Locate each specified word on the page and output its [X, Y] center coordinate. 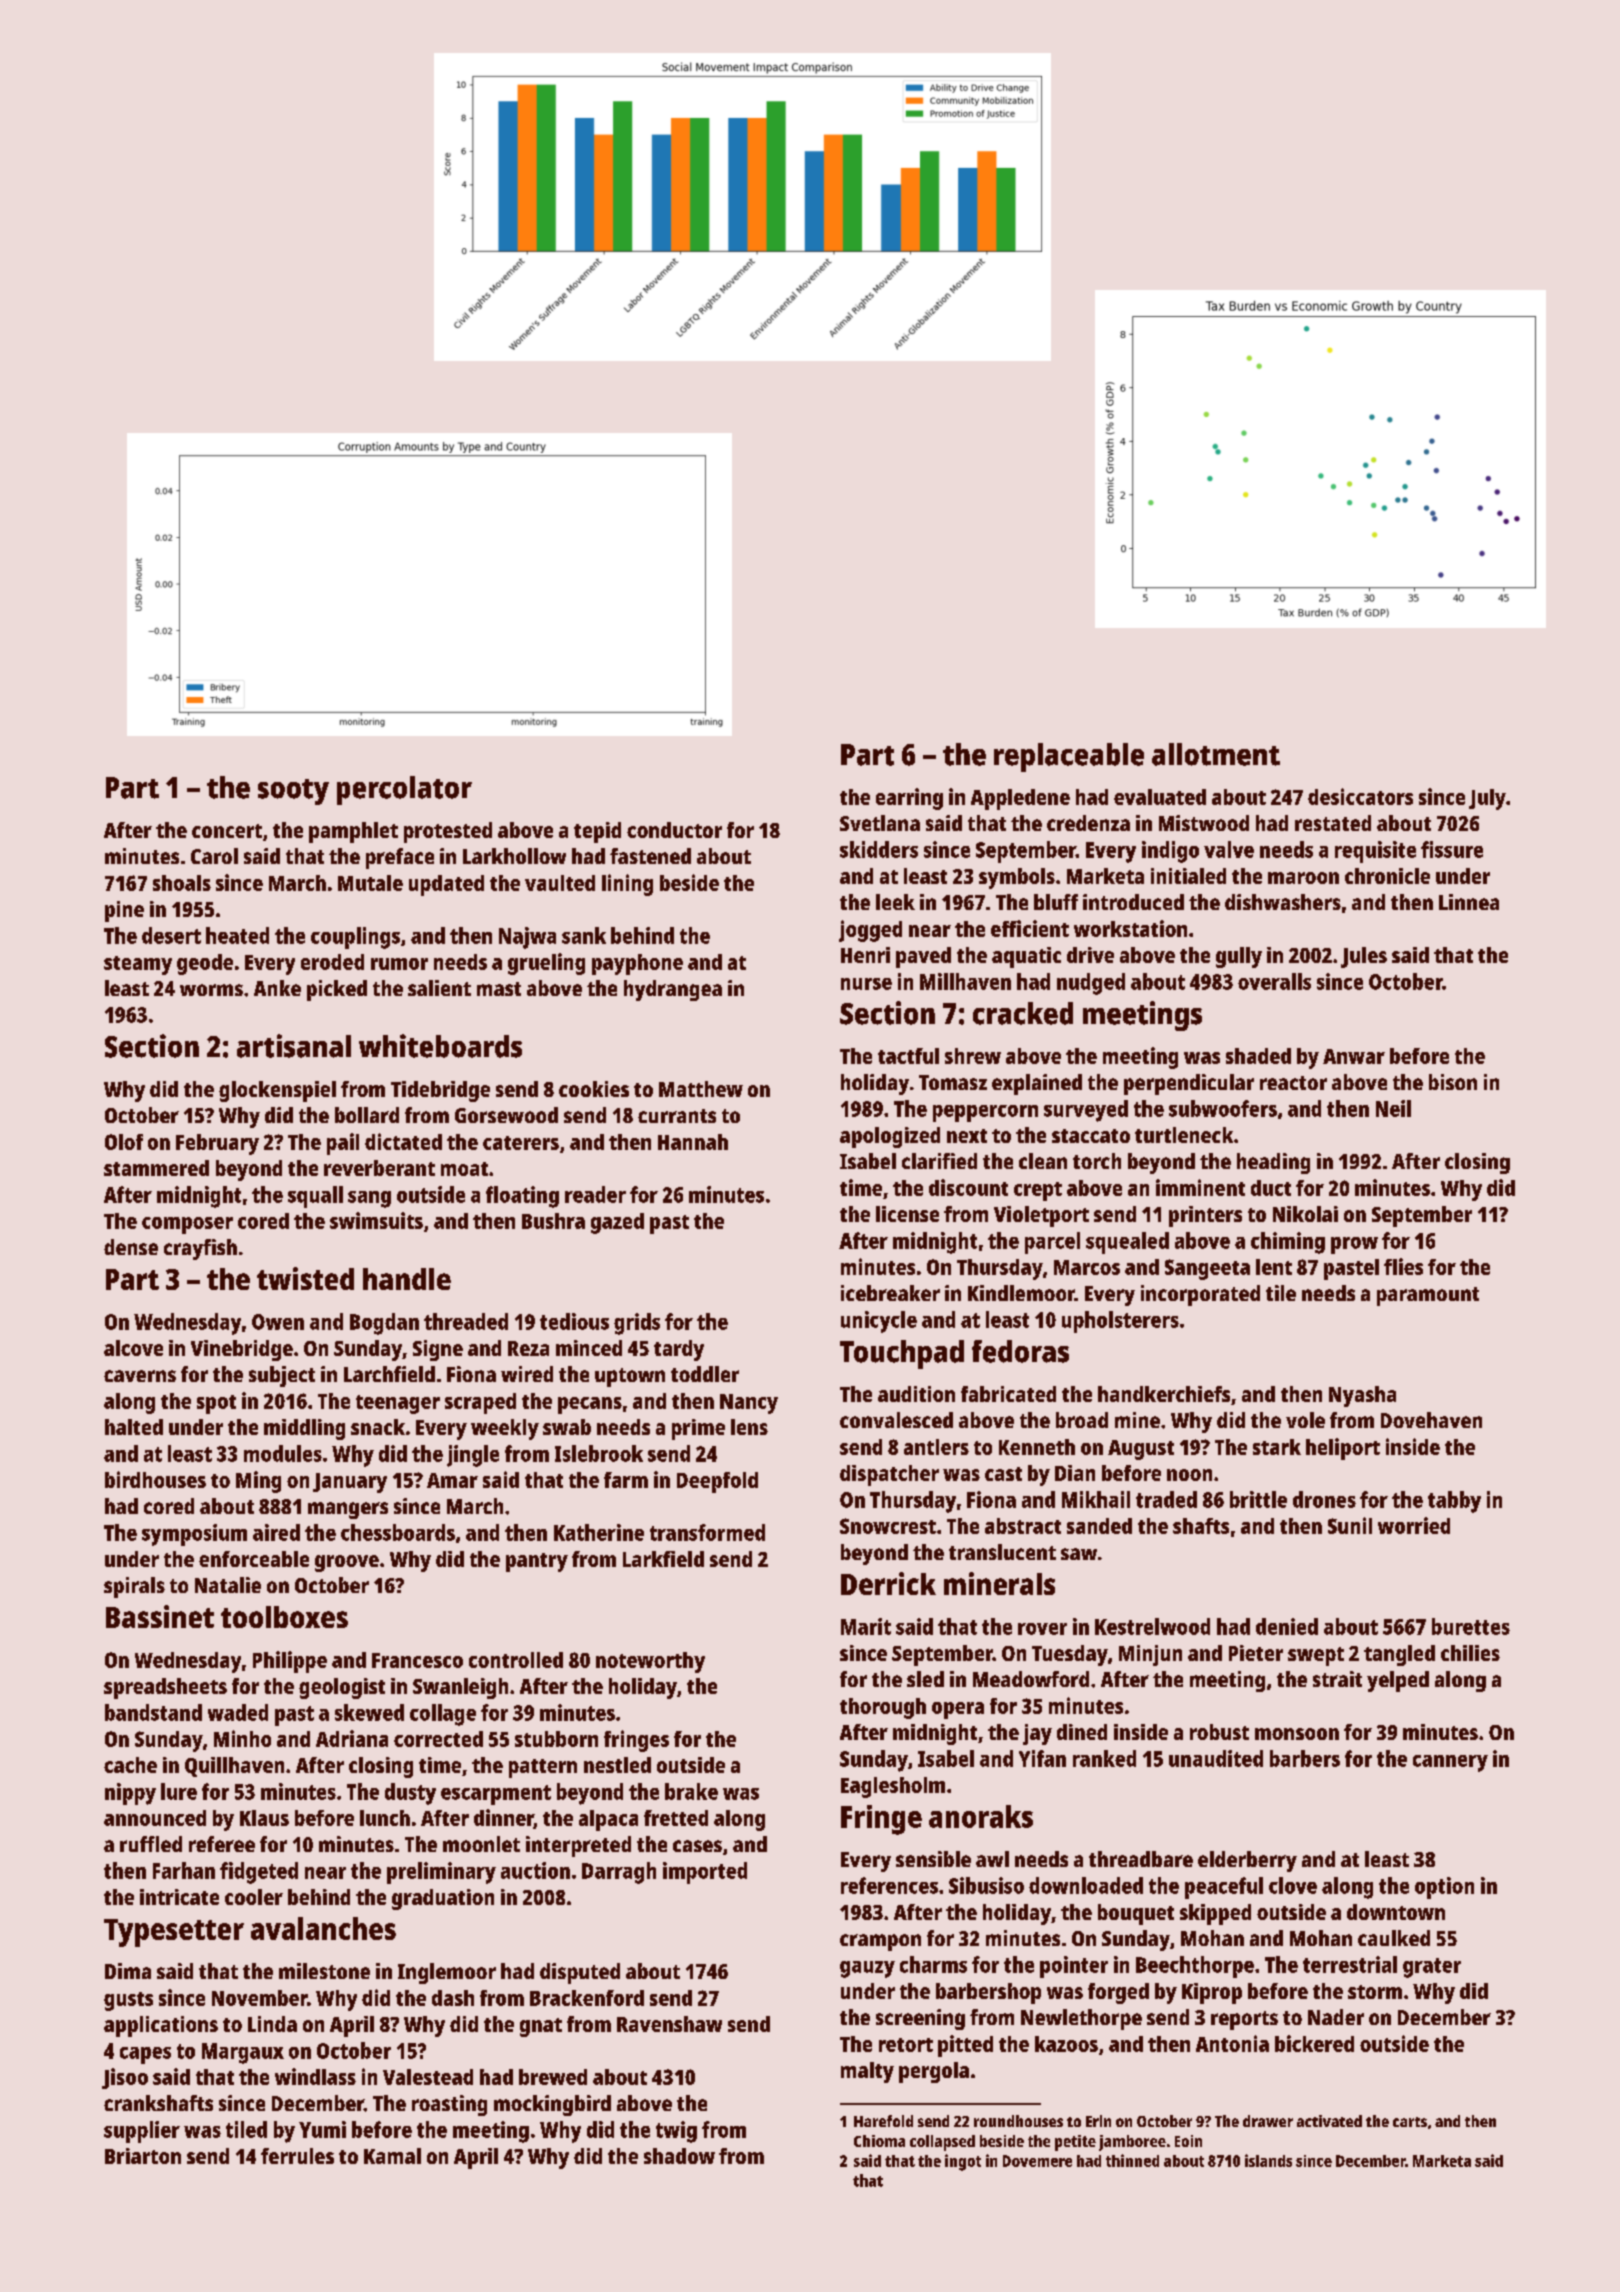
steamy [138, 965]
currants [677, 1116]
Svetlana [880, 823]
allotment [1216, 754]
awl [992, 1859]
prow [1354, 1245]
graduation [443, 1899]
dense [131, 1247]
